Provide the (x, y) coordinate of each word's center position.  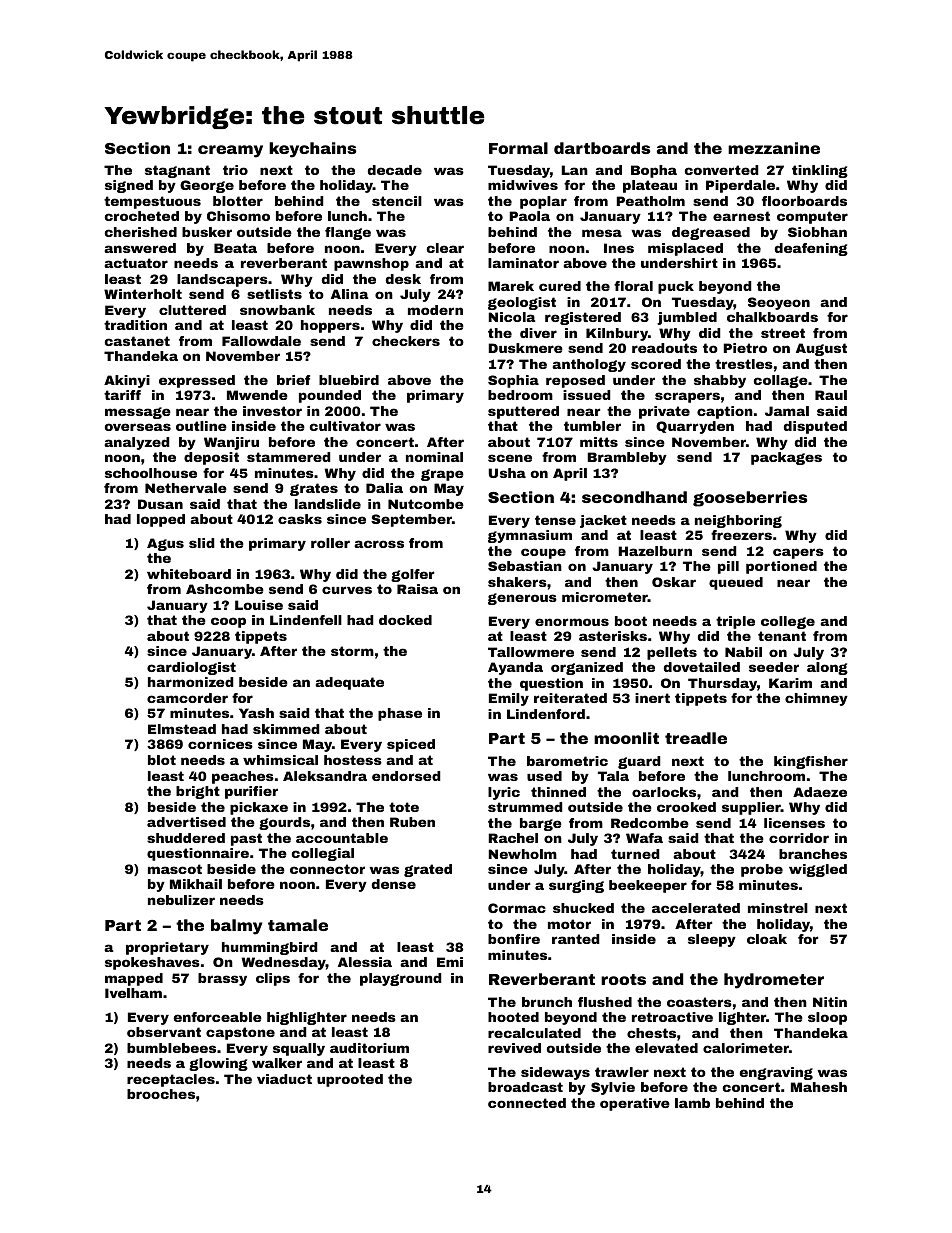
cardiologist (191, 668)
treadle (696, 738)
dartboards (602, 148)
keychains (312, 150)
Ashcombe (225, 589)
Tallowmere (531, 652)
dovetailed (702, 667)
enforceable (218, 1017)
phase (400, 714)
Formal (518, 148)
